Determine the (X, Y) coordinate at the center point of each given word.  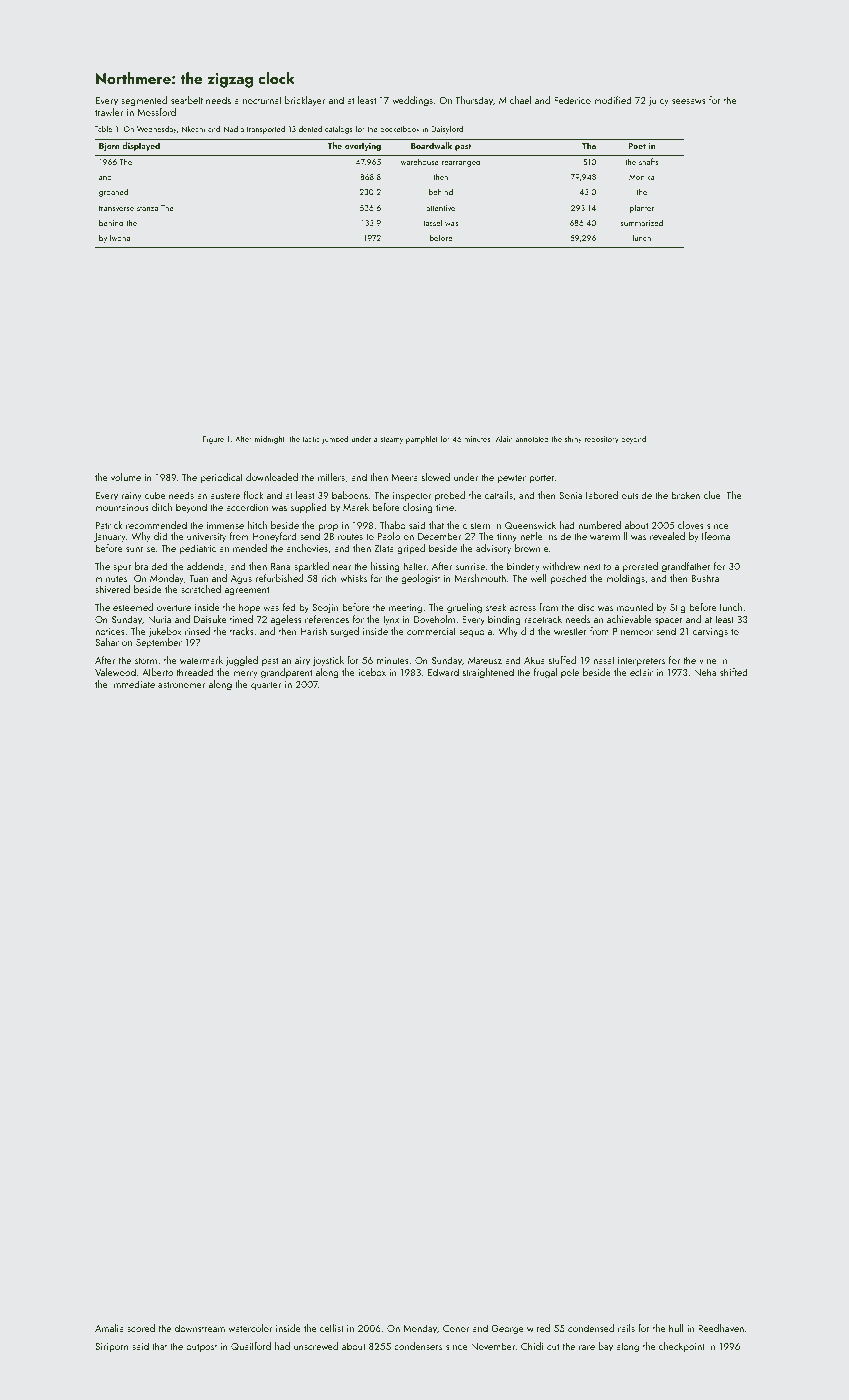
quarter (266, 686)
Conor (456, 1328)
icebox (372, 672)
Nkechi (193, 129)
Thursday (474, 101)
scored (141, 1328)
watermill (608, 536)
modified (613, 100)
